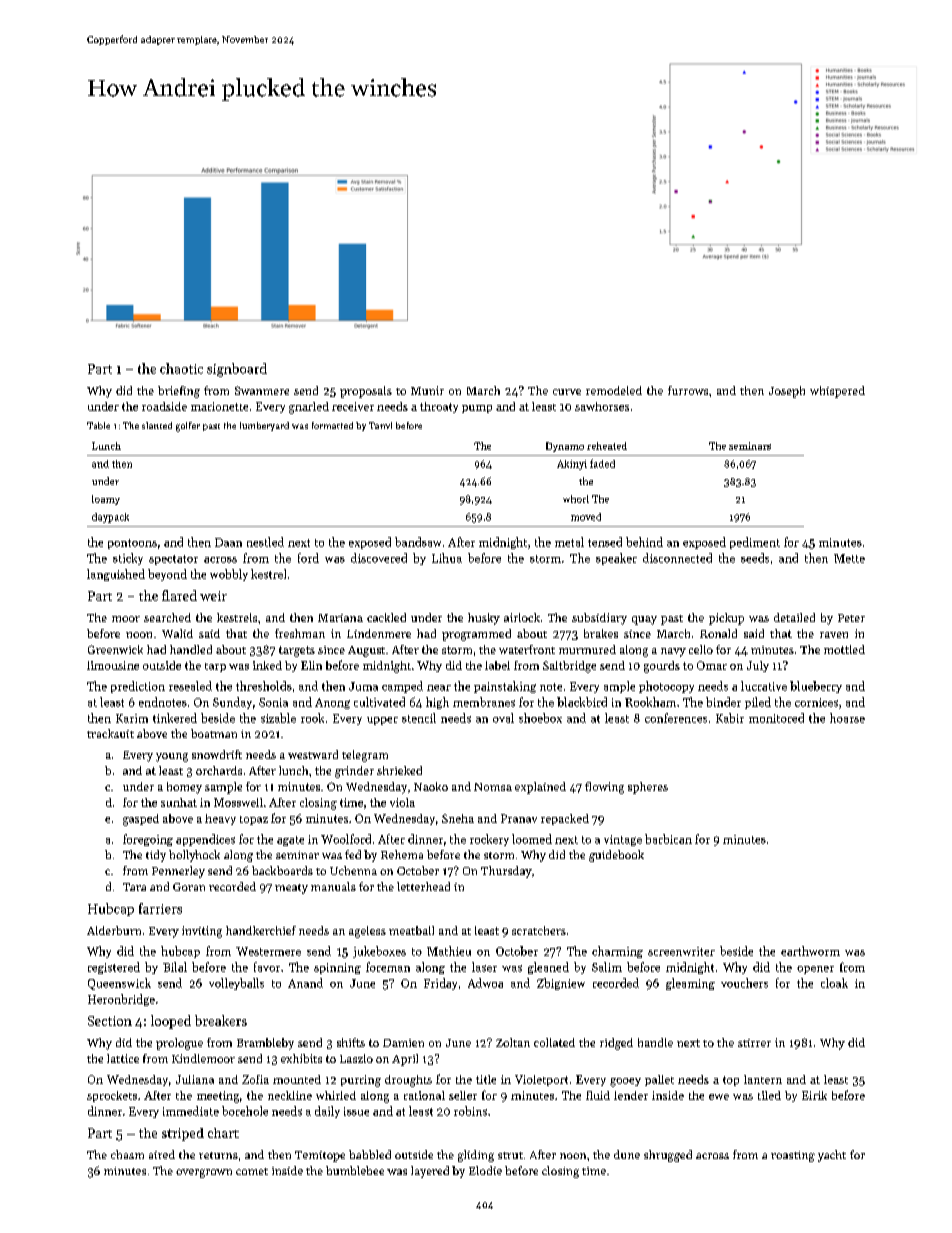 The height and width of the screenshot is (1233, 952). Describe the element at coordinates (388, 967) in the screenshot. I see `foreman` at that location.
